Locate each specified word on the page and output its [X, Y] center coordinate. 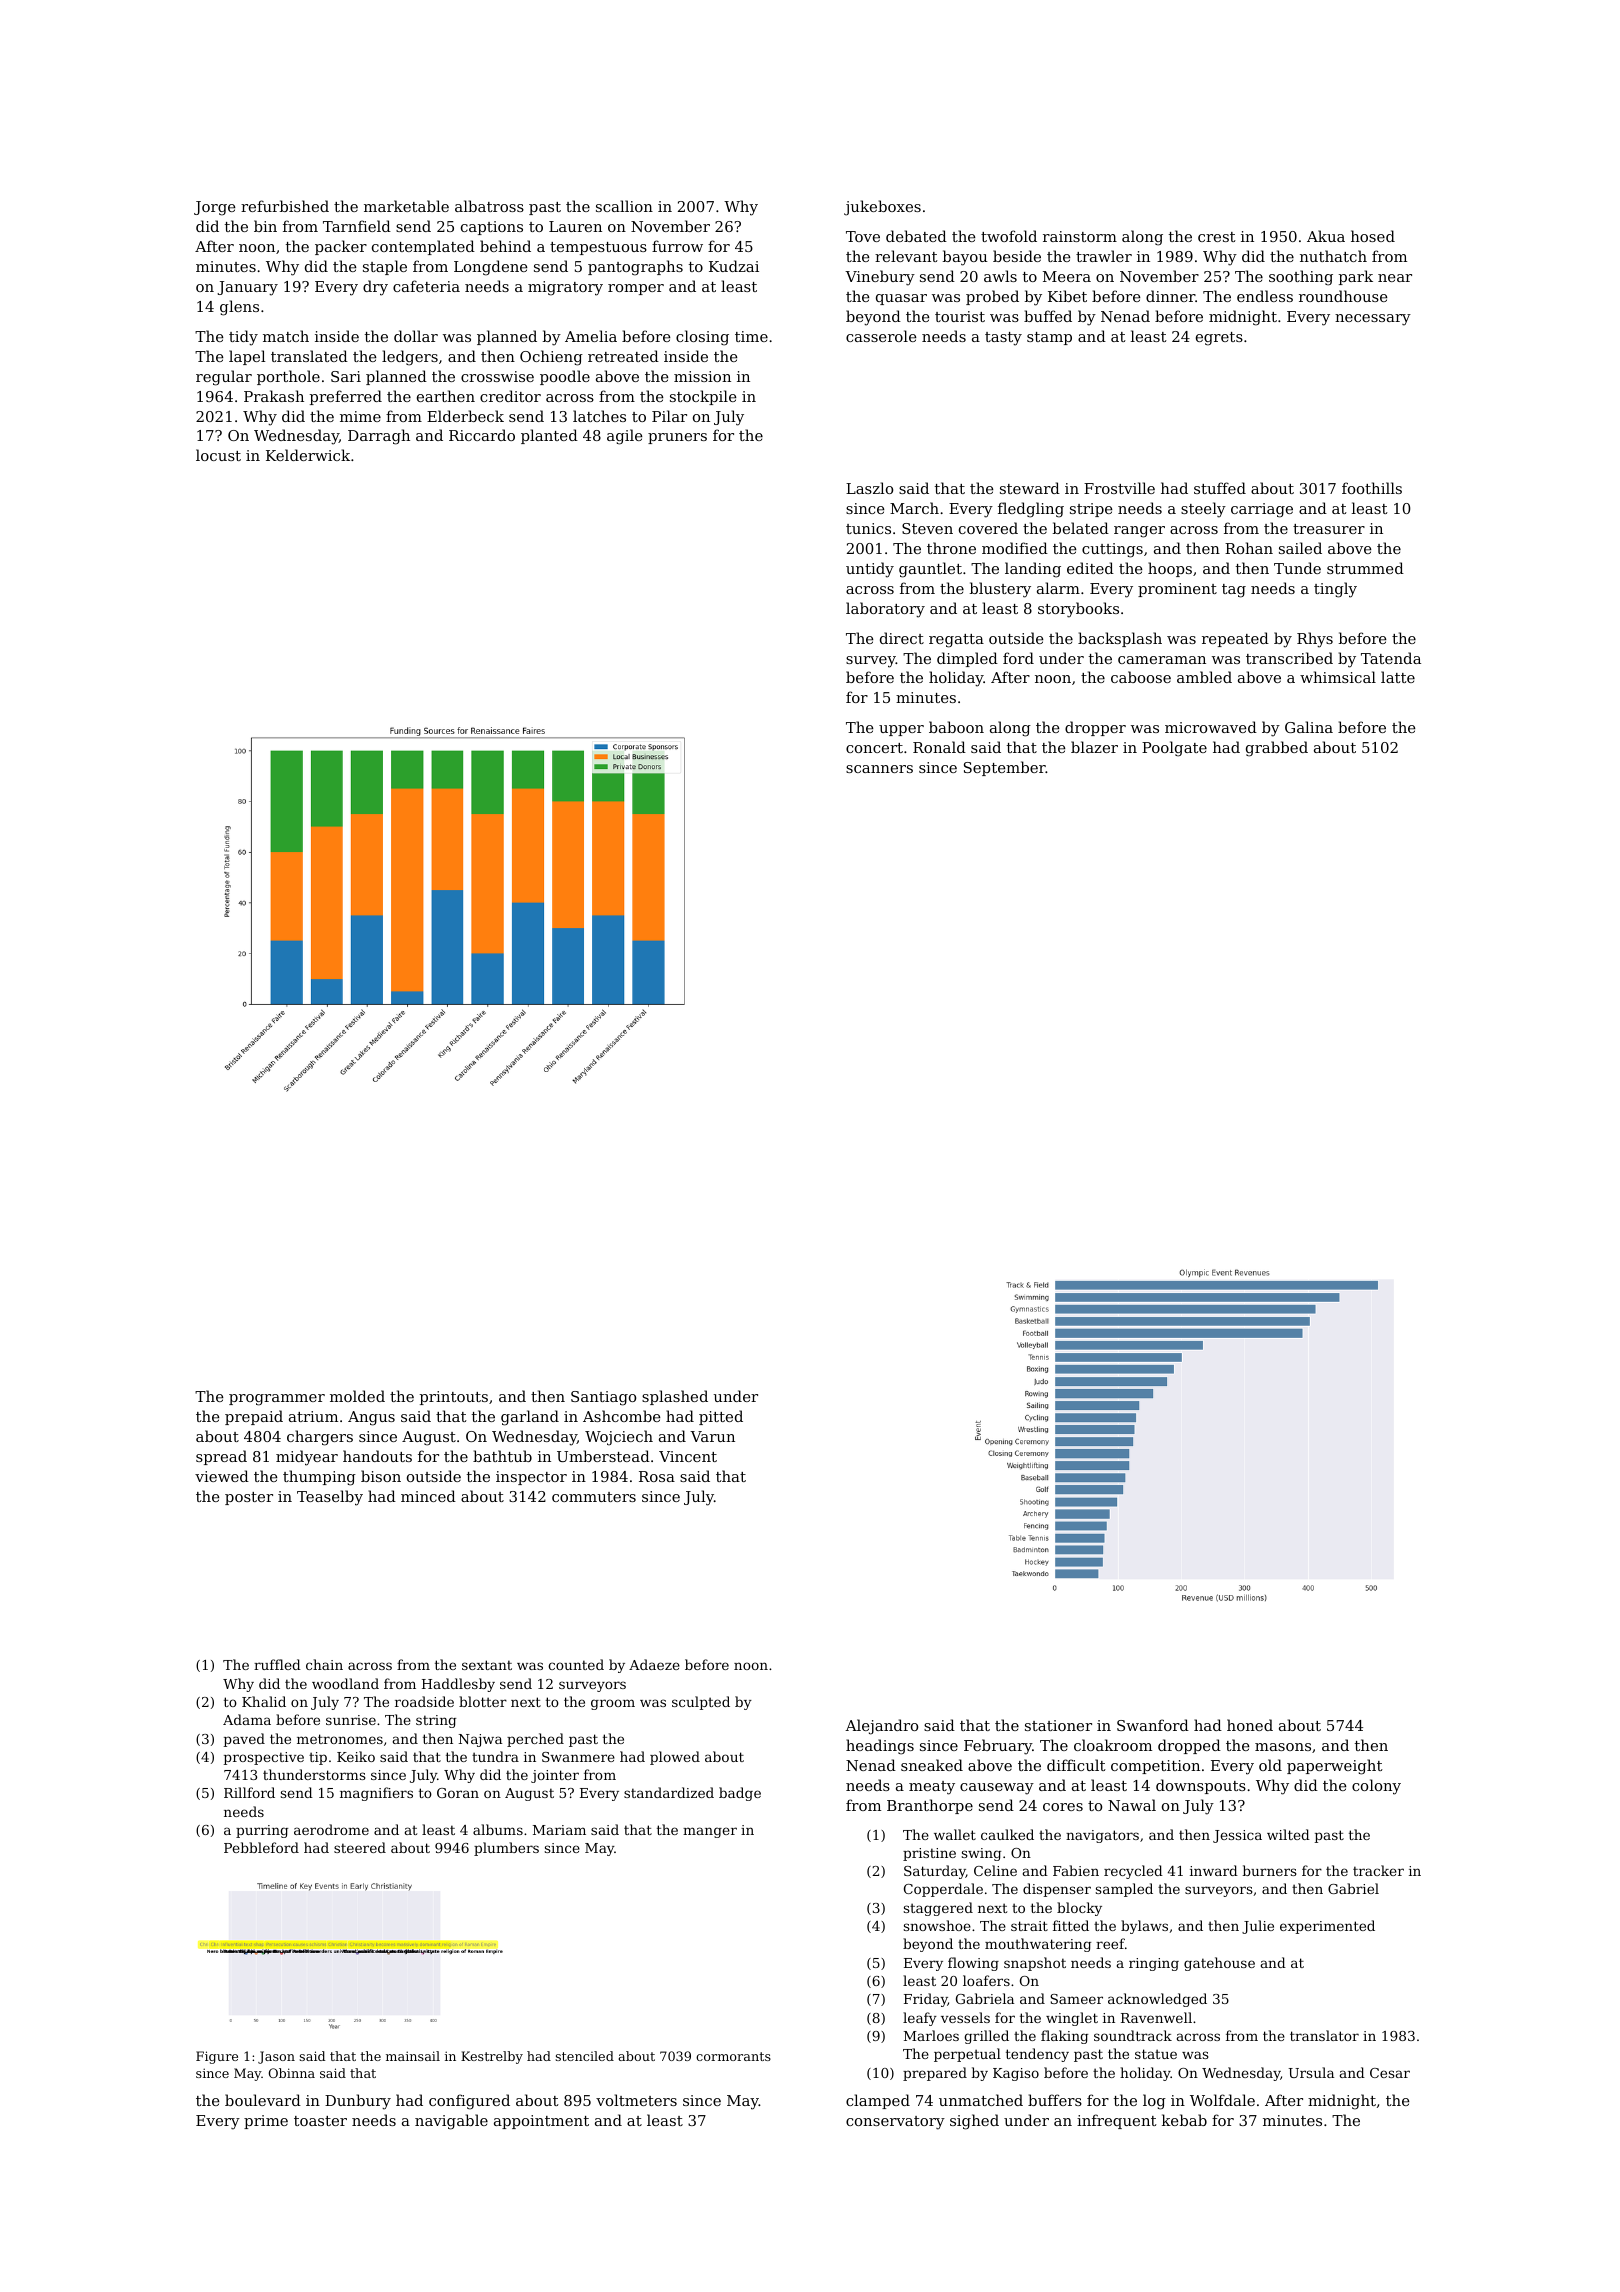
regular [224, 378]
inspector [531, 1478]
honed [1250, 1725]
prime [266, 2122]
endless [1265, 296]
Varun [712, 1436]
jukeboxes [882, 208]
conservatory [895, 2123]
